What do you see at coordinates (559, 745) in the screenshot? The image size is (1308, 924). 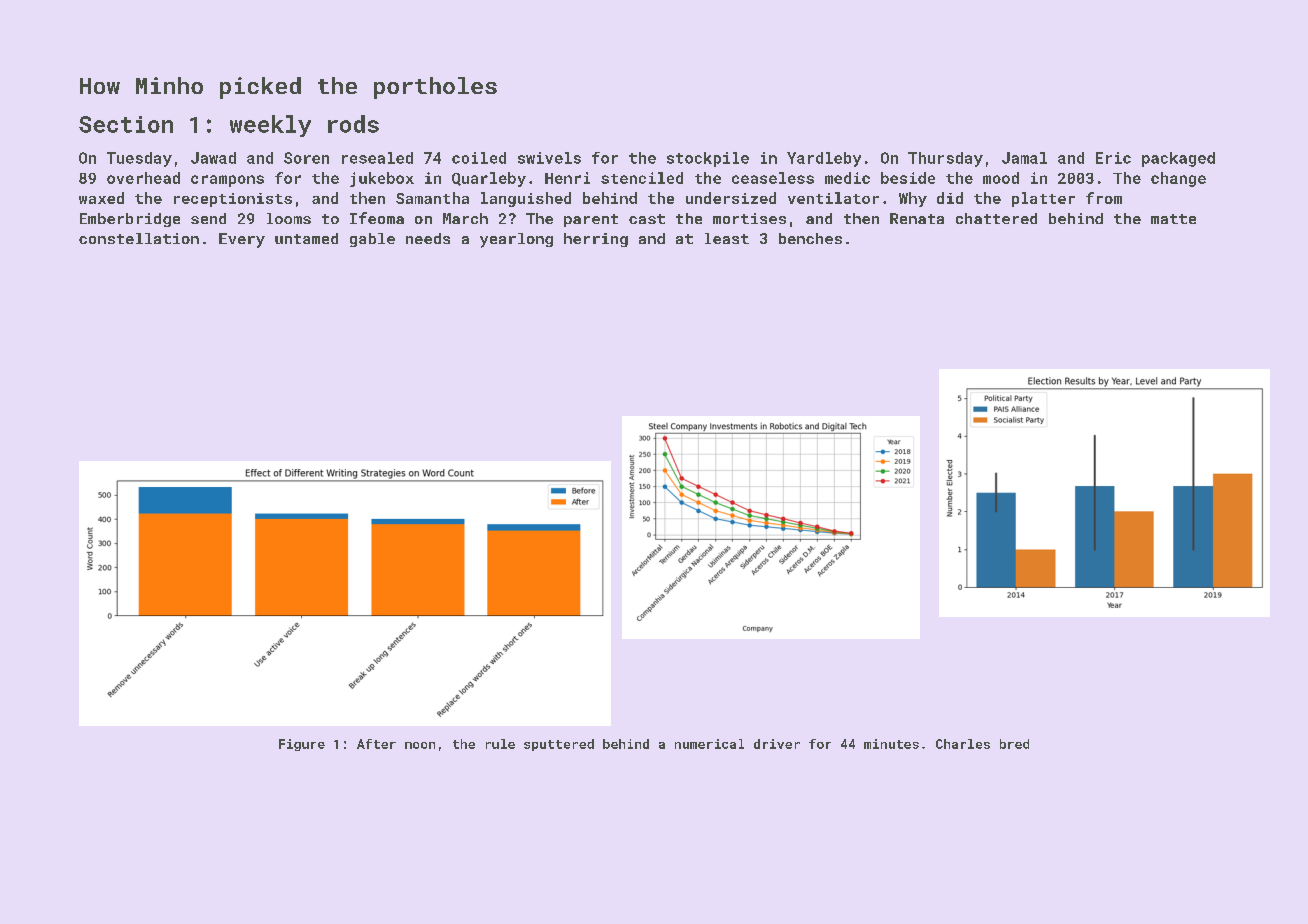 I see `sputtered` at bounding box center [559, 745].
